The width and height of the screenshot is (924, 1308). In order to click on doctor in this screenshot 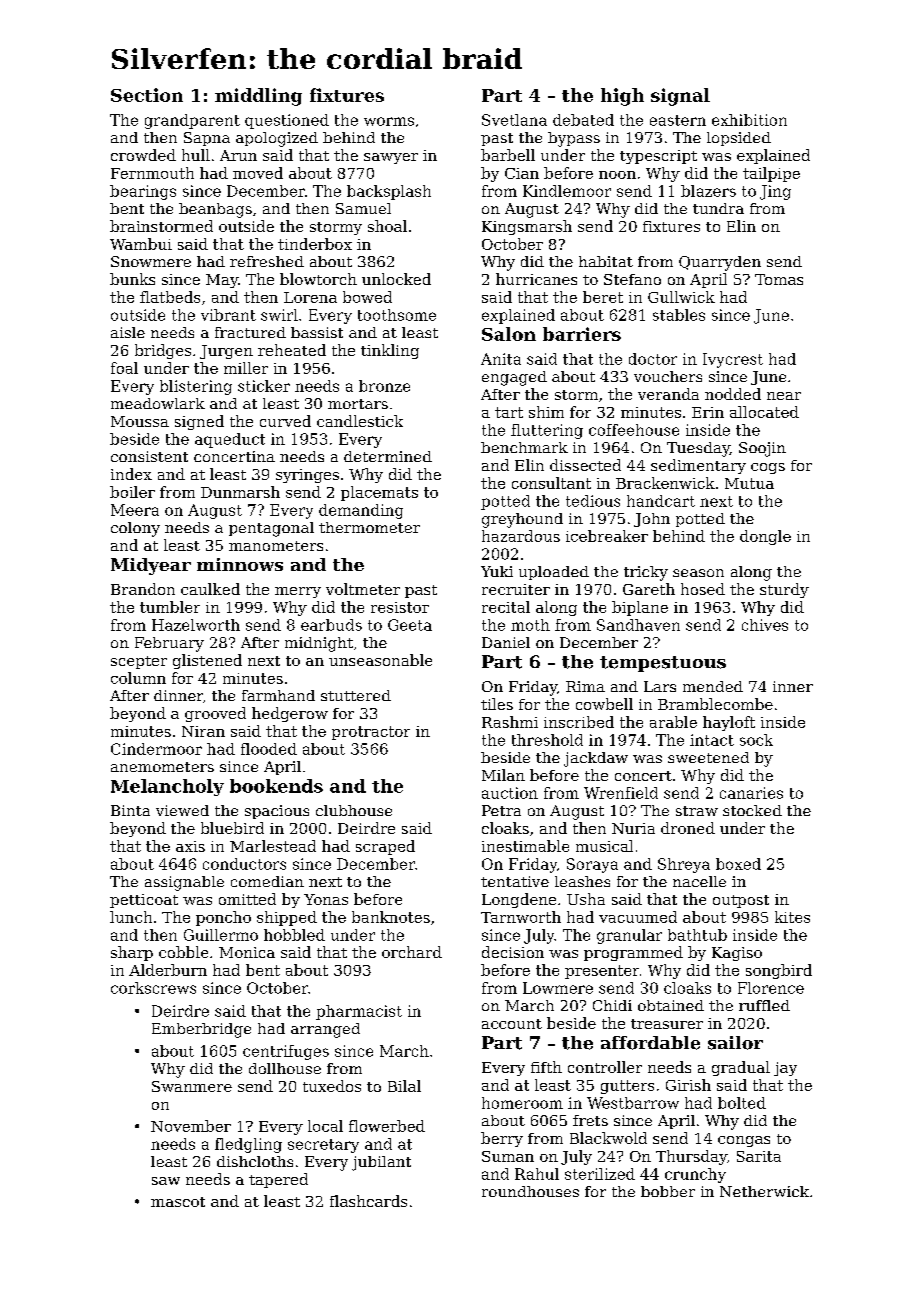, I will do `click(653, 359)`.
